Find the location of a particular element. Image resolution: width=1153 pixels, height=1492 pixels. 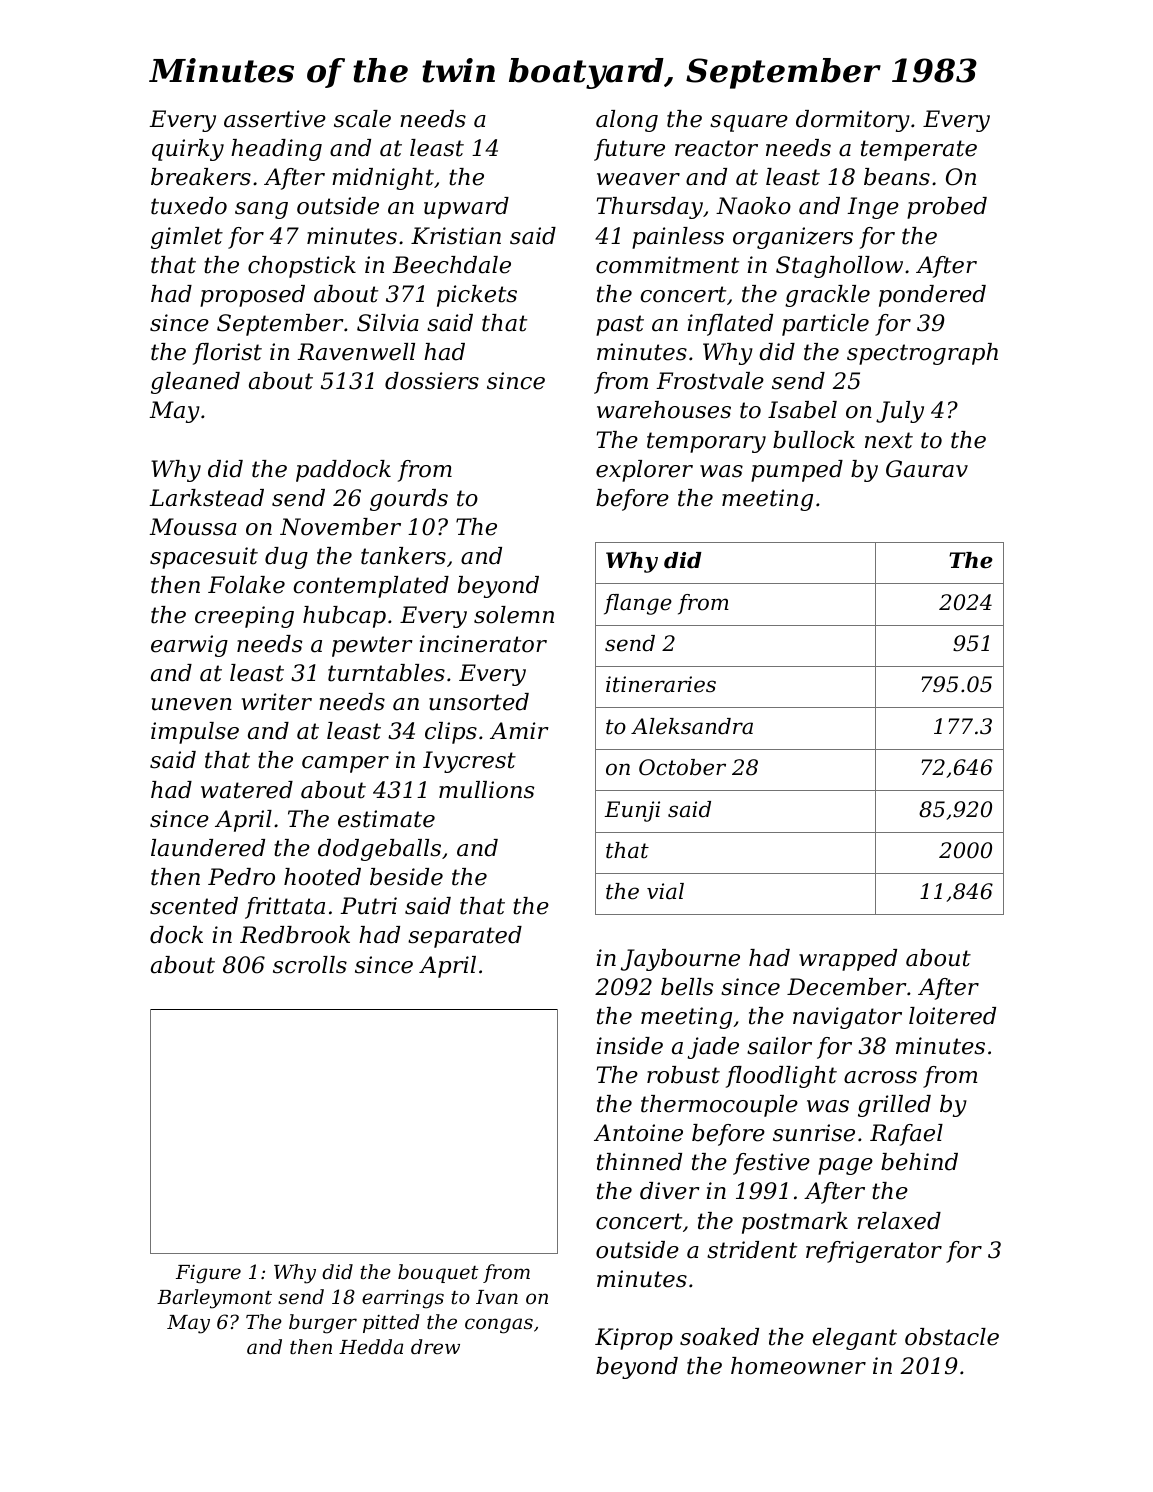

tuxedo is located at coordinates (189, 206).
